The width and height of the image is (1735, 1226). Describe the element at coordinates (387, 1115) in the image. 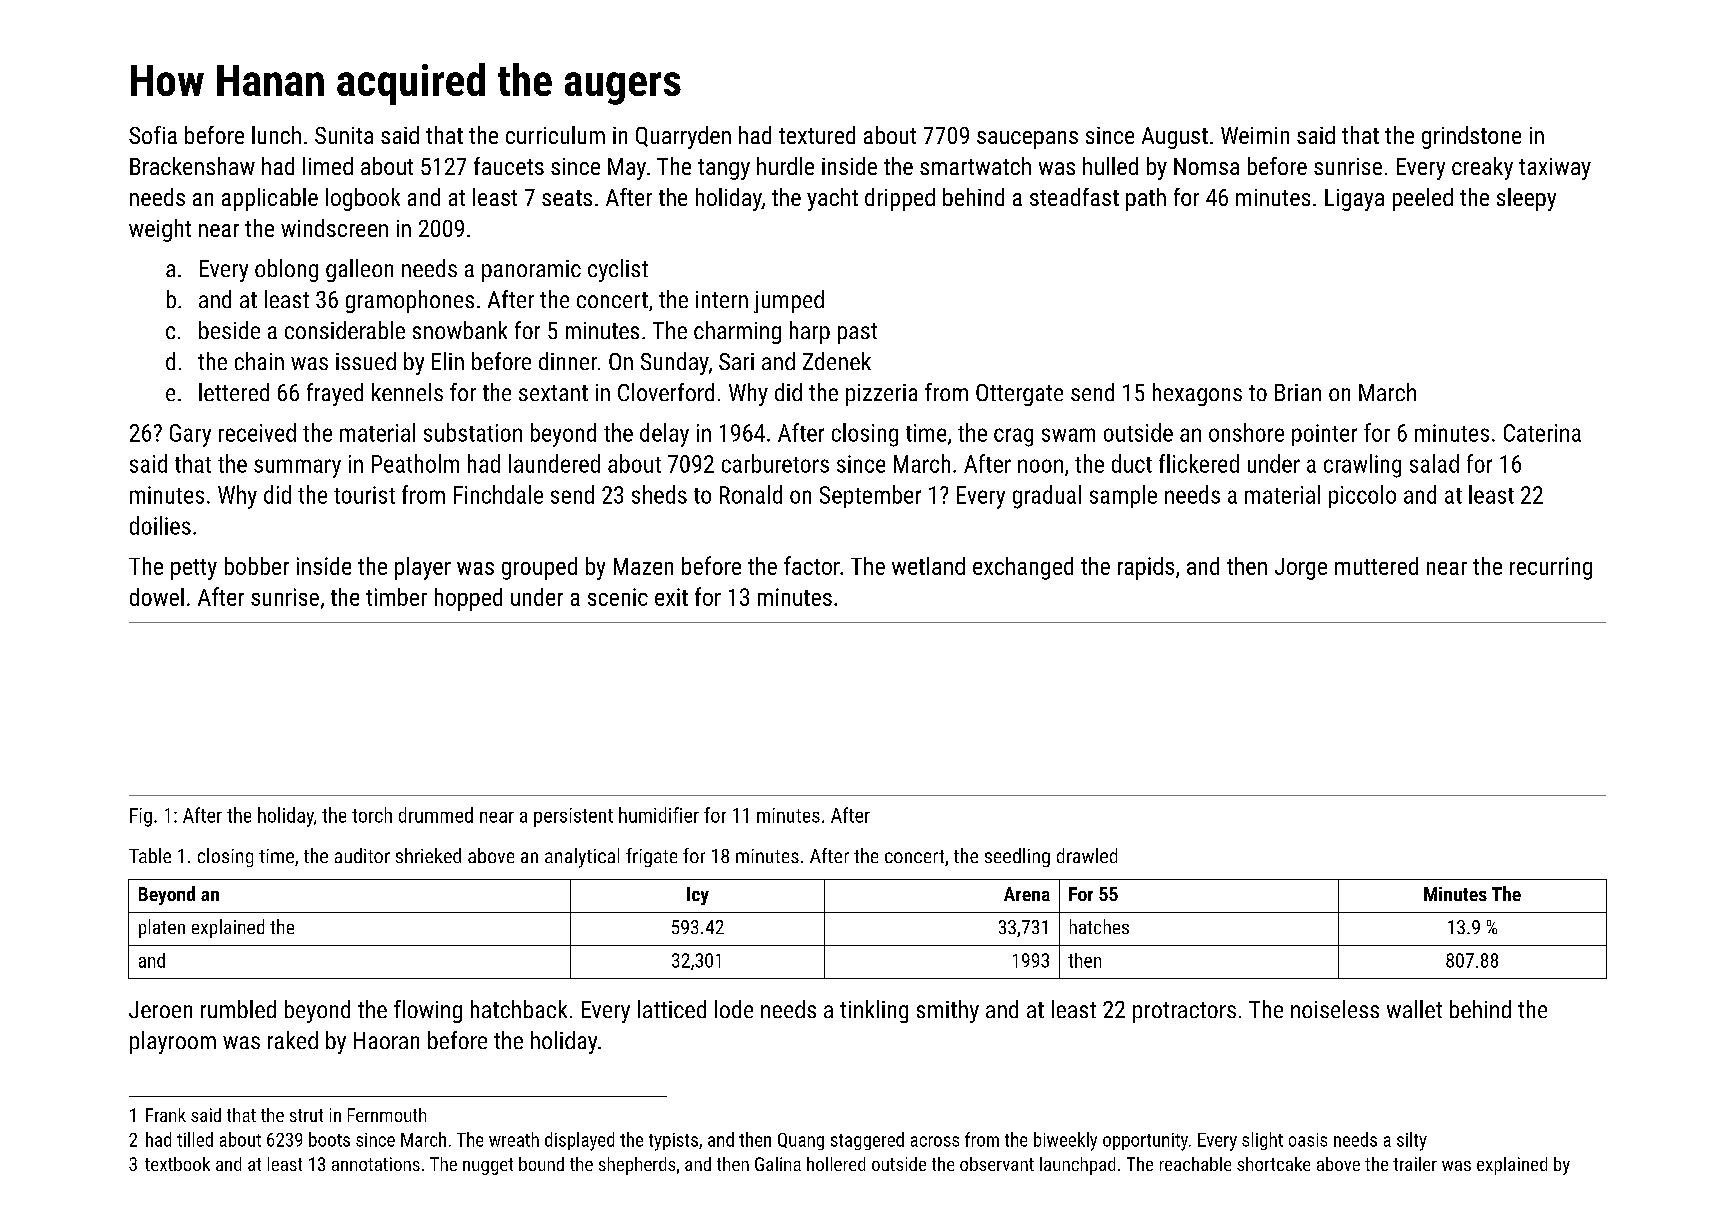

I see `Fernmouth` at that location.
